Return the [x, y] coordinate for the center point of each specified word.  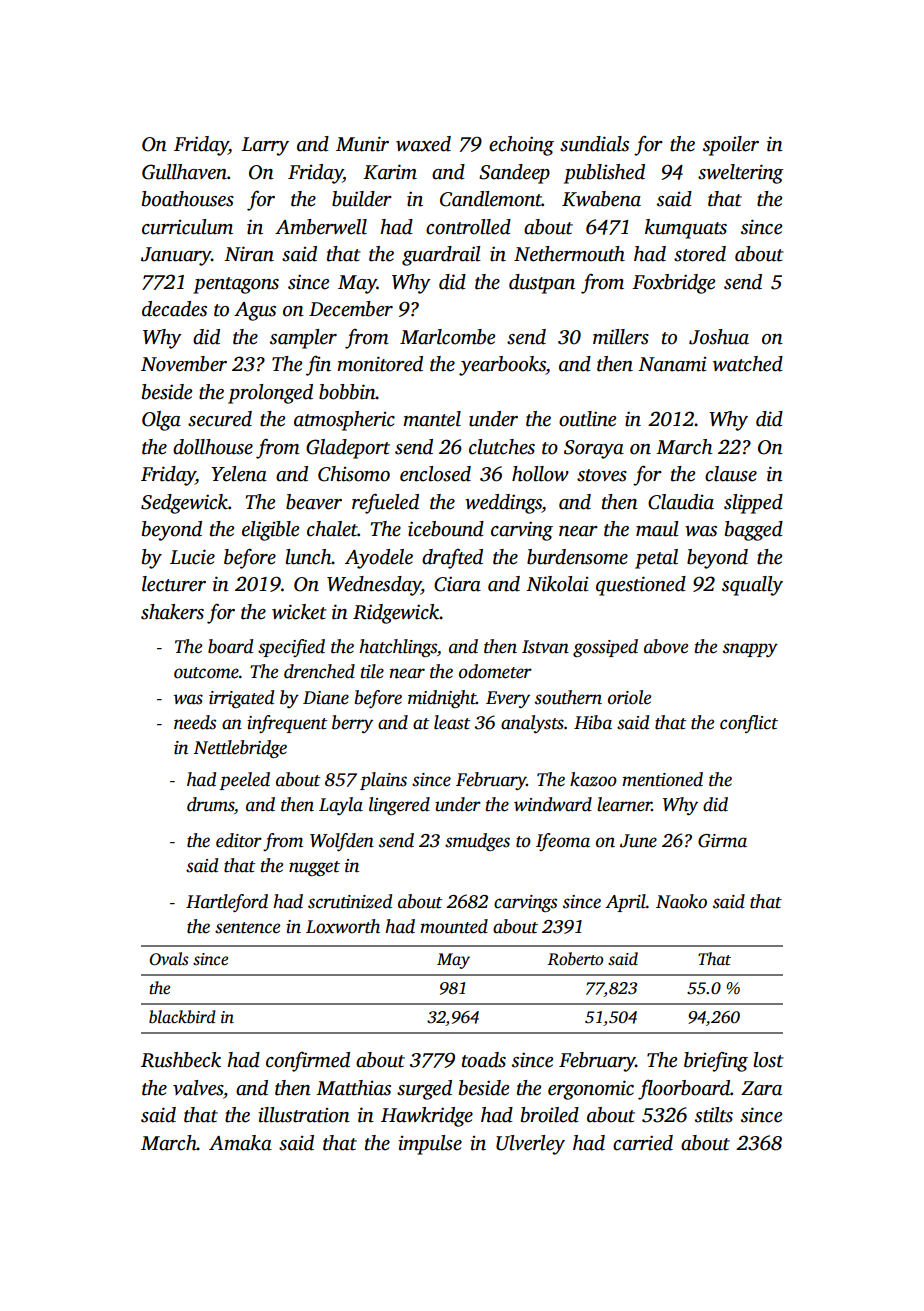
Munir [362, 144]
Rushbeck [181, 1060]
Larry [265, 146]
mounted [454, 926]
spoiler [731, 146]
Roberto [575, 959]
